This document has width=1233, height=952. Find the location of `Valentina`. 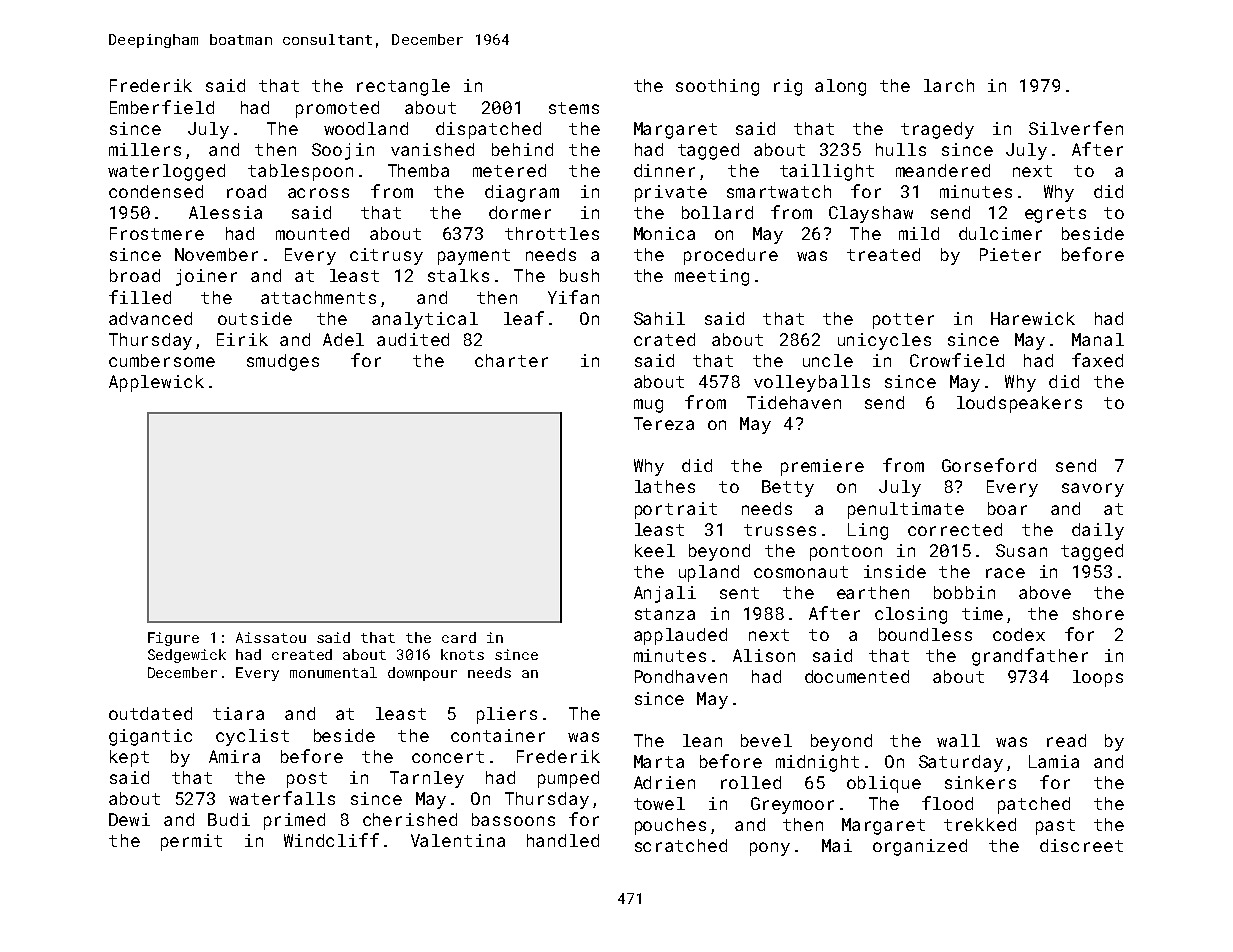

Valentina is located at coordinates (458, 840).
